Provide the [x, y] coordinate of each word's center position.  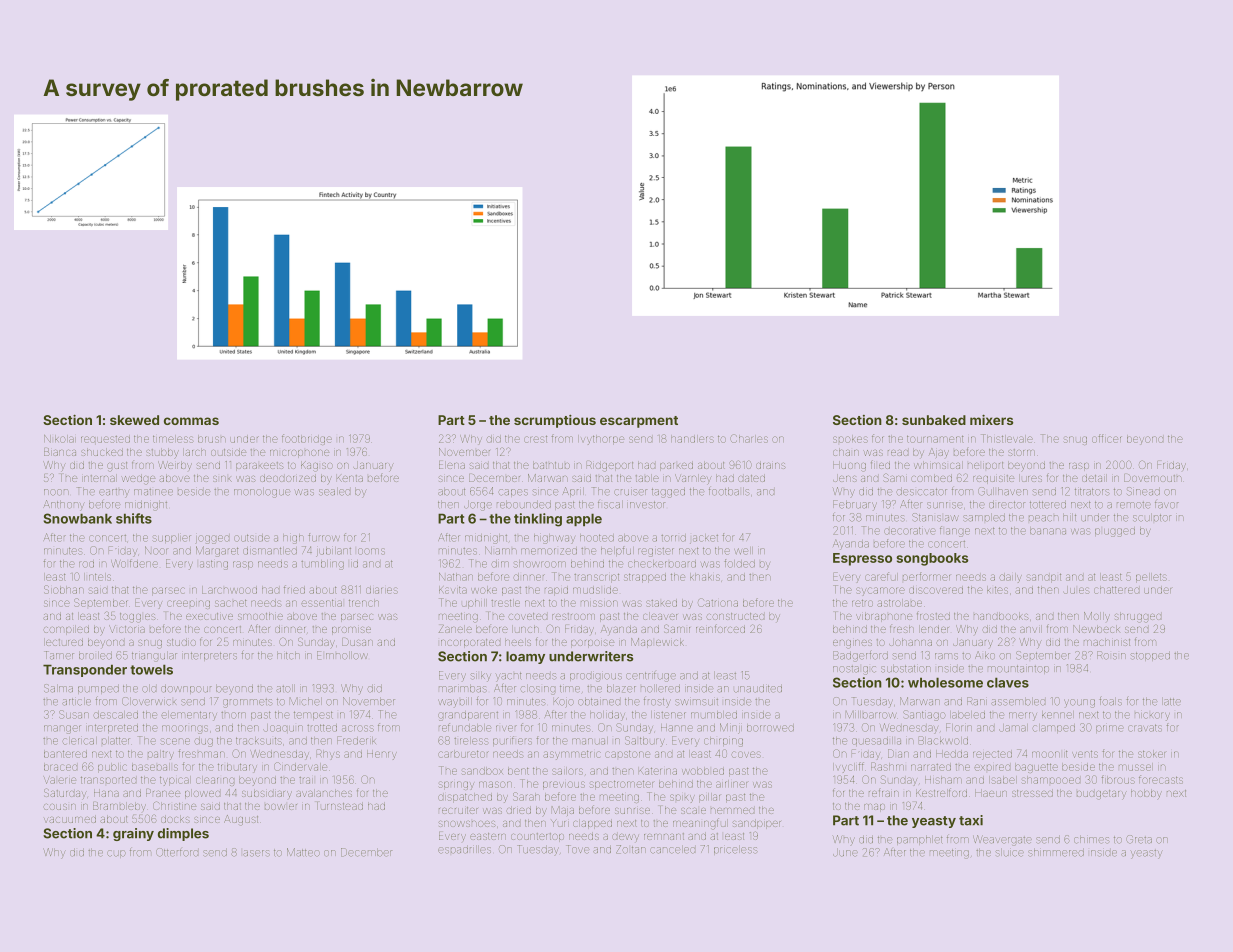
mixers [991, 419]
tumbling [322, 565]
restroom [573, 616]
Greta [1139, 839]
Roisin [1111, 655]
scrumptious [555, 421]
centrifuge [651, 677]
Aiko [985, 655]
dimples [183, 834]
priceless [735, 850]
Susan [74, 714]
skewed [134, 420]
